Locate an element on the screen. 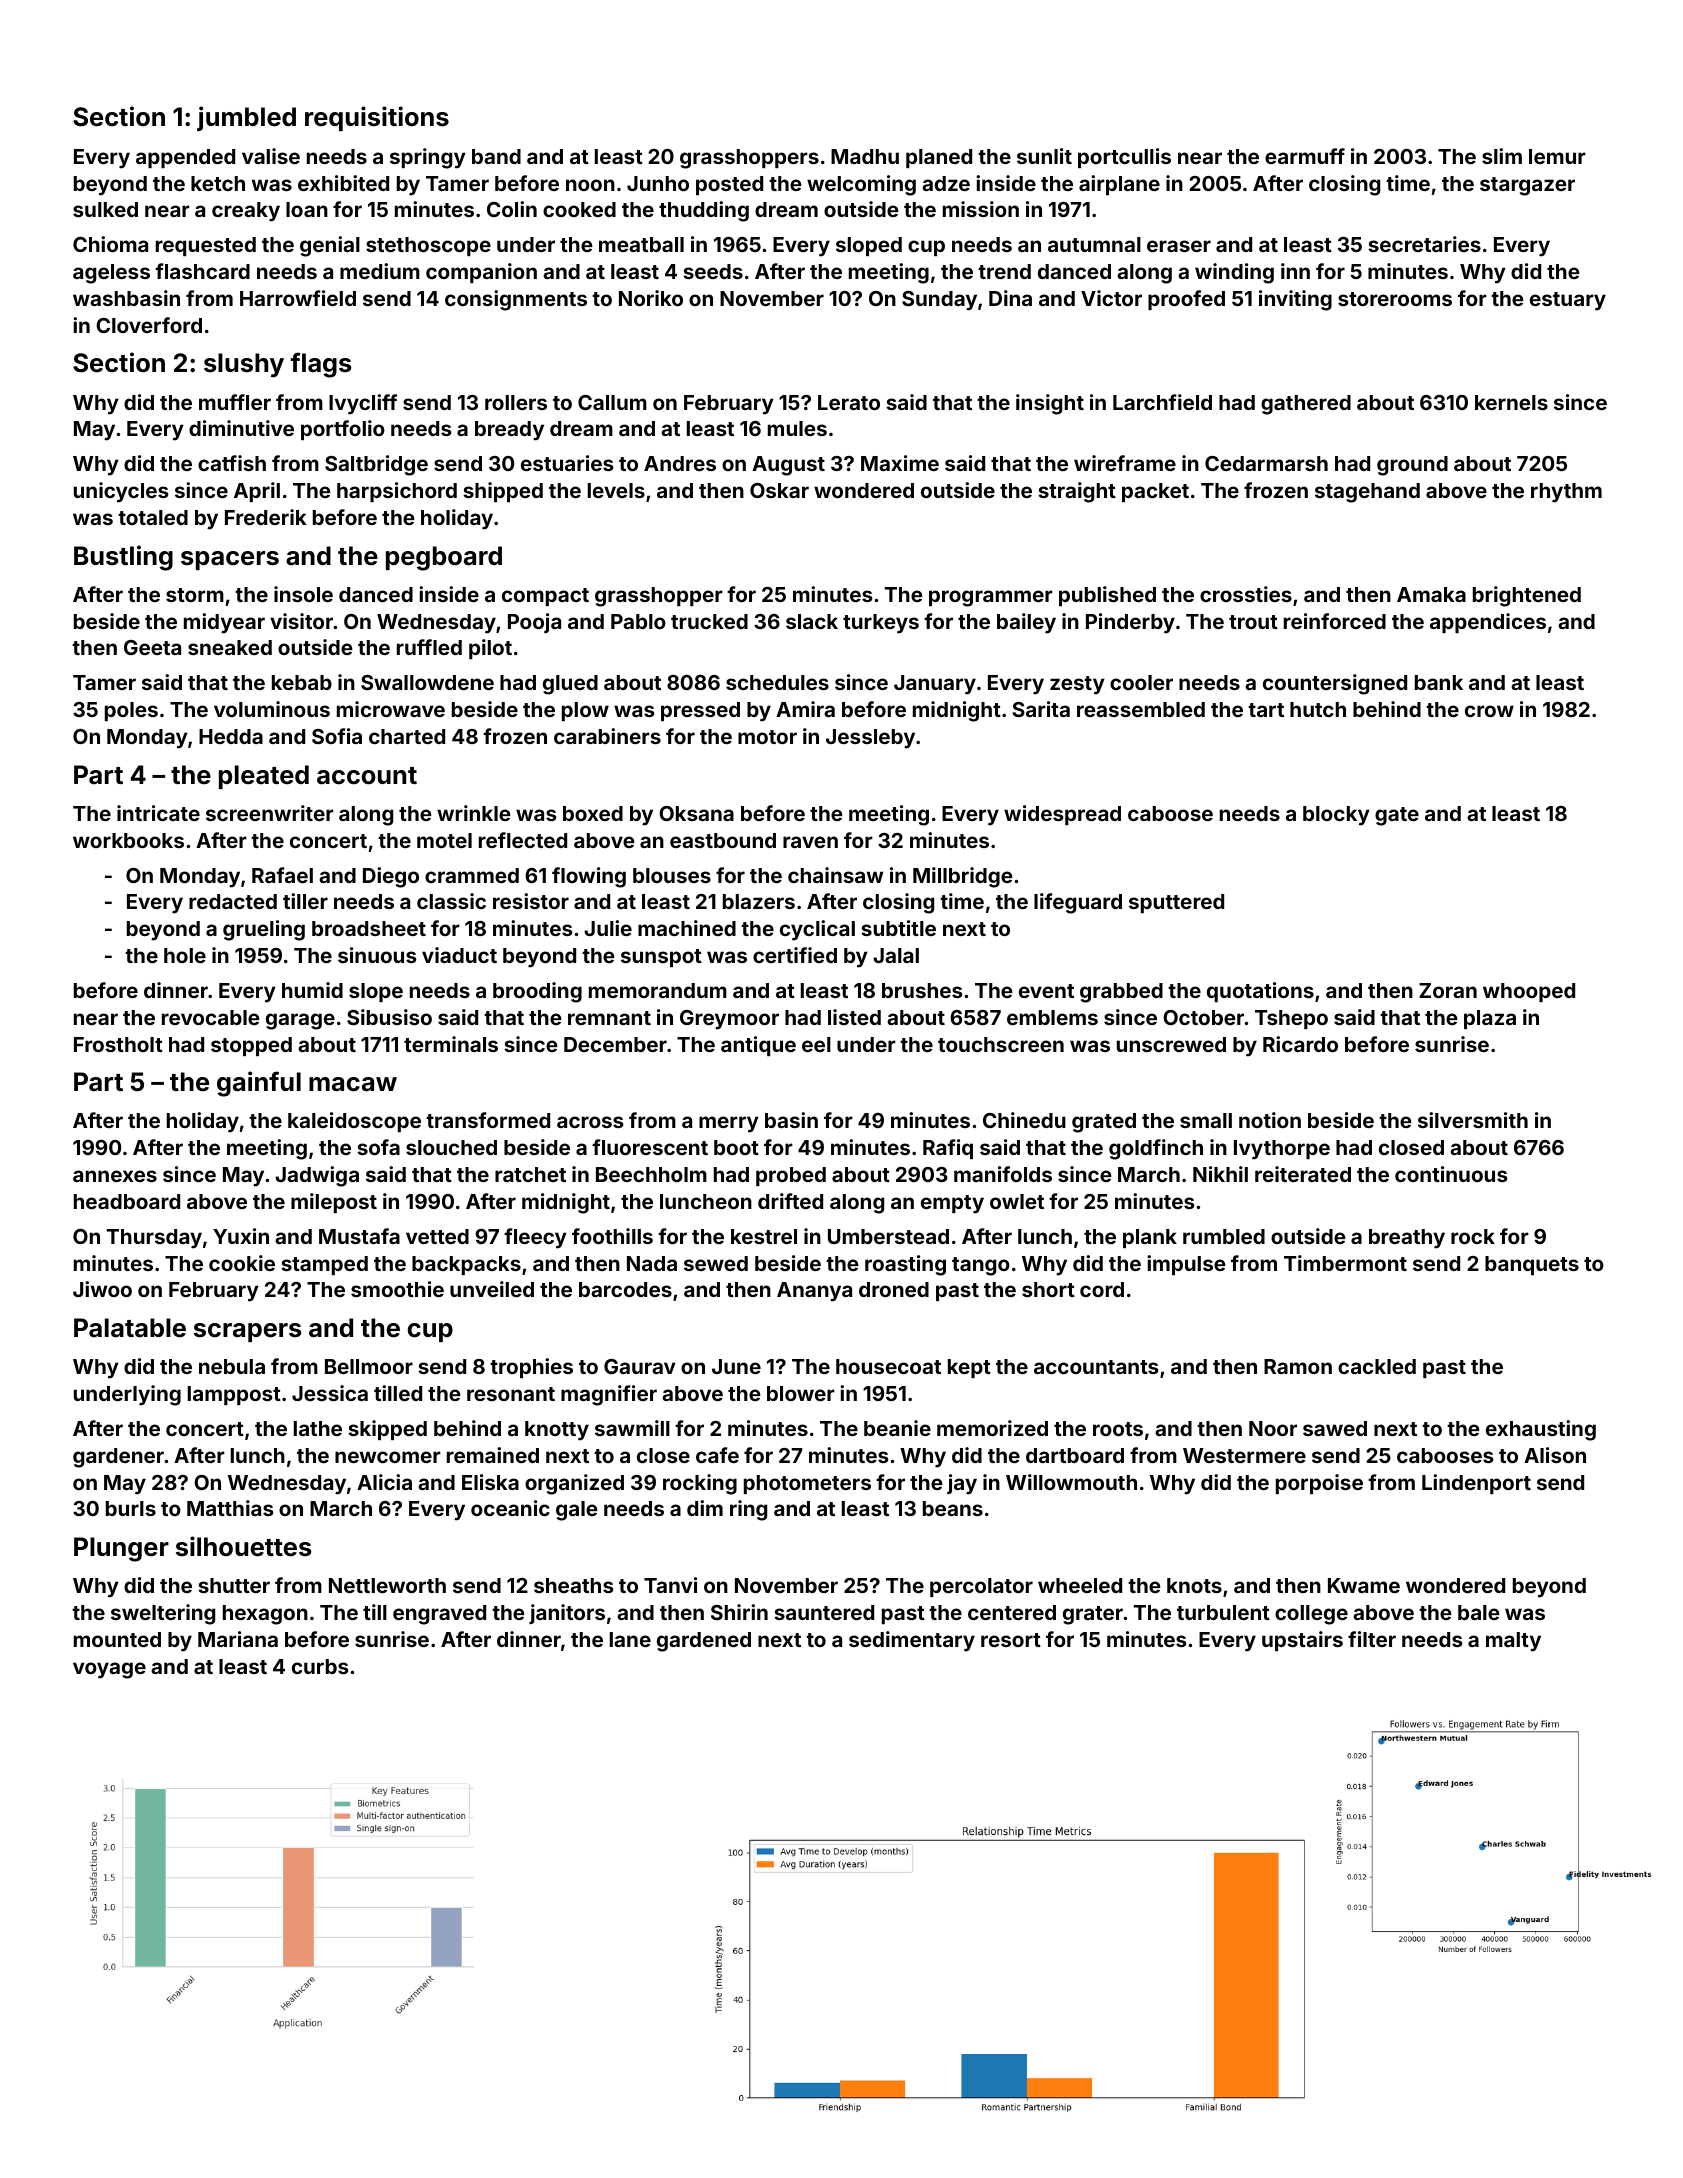  requisitions is located at coordinates (377, 118).
